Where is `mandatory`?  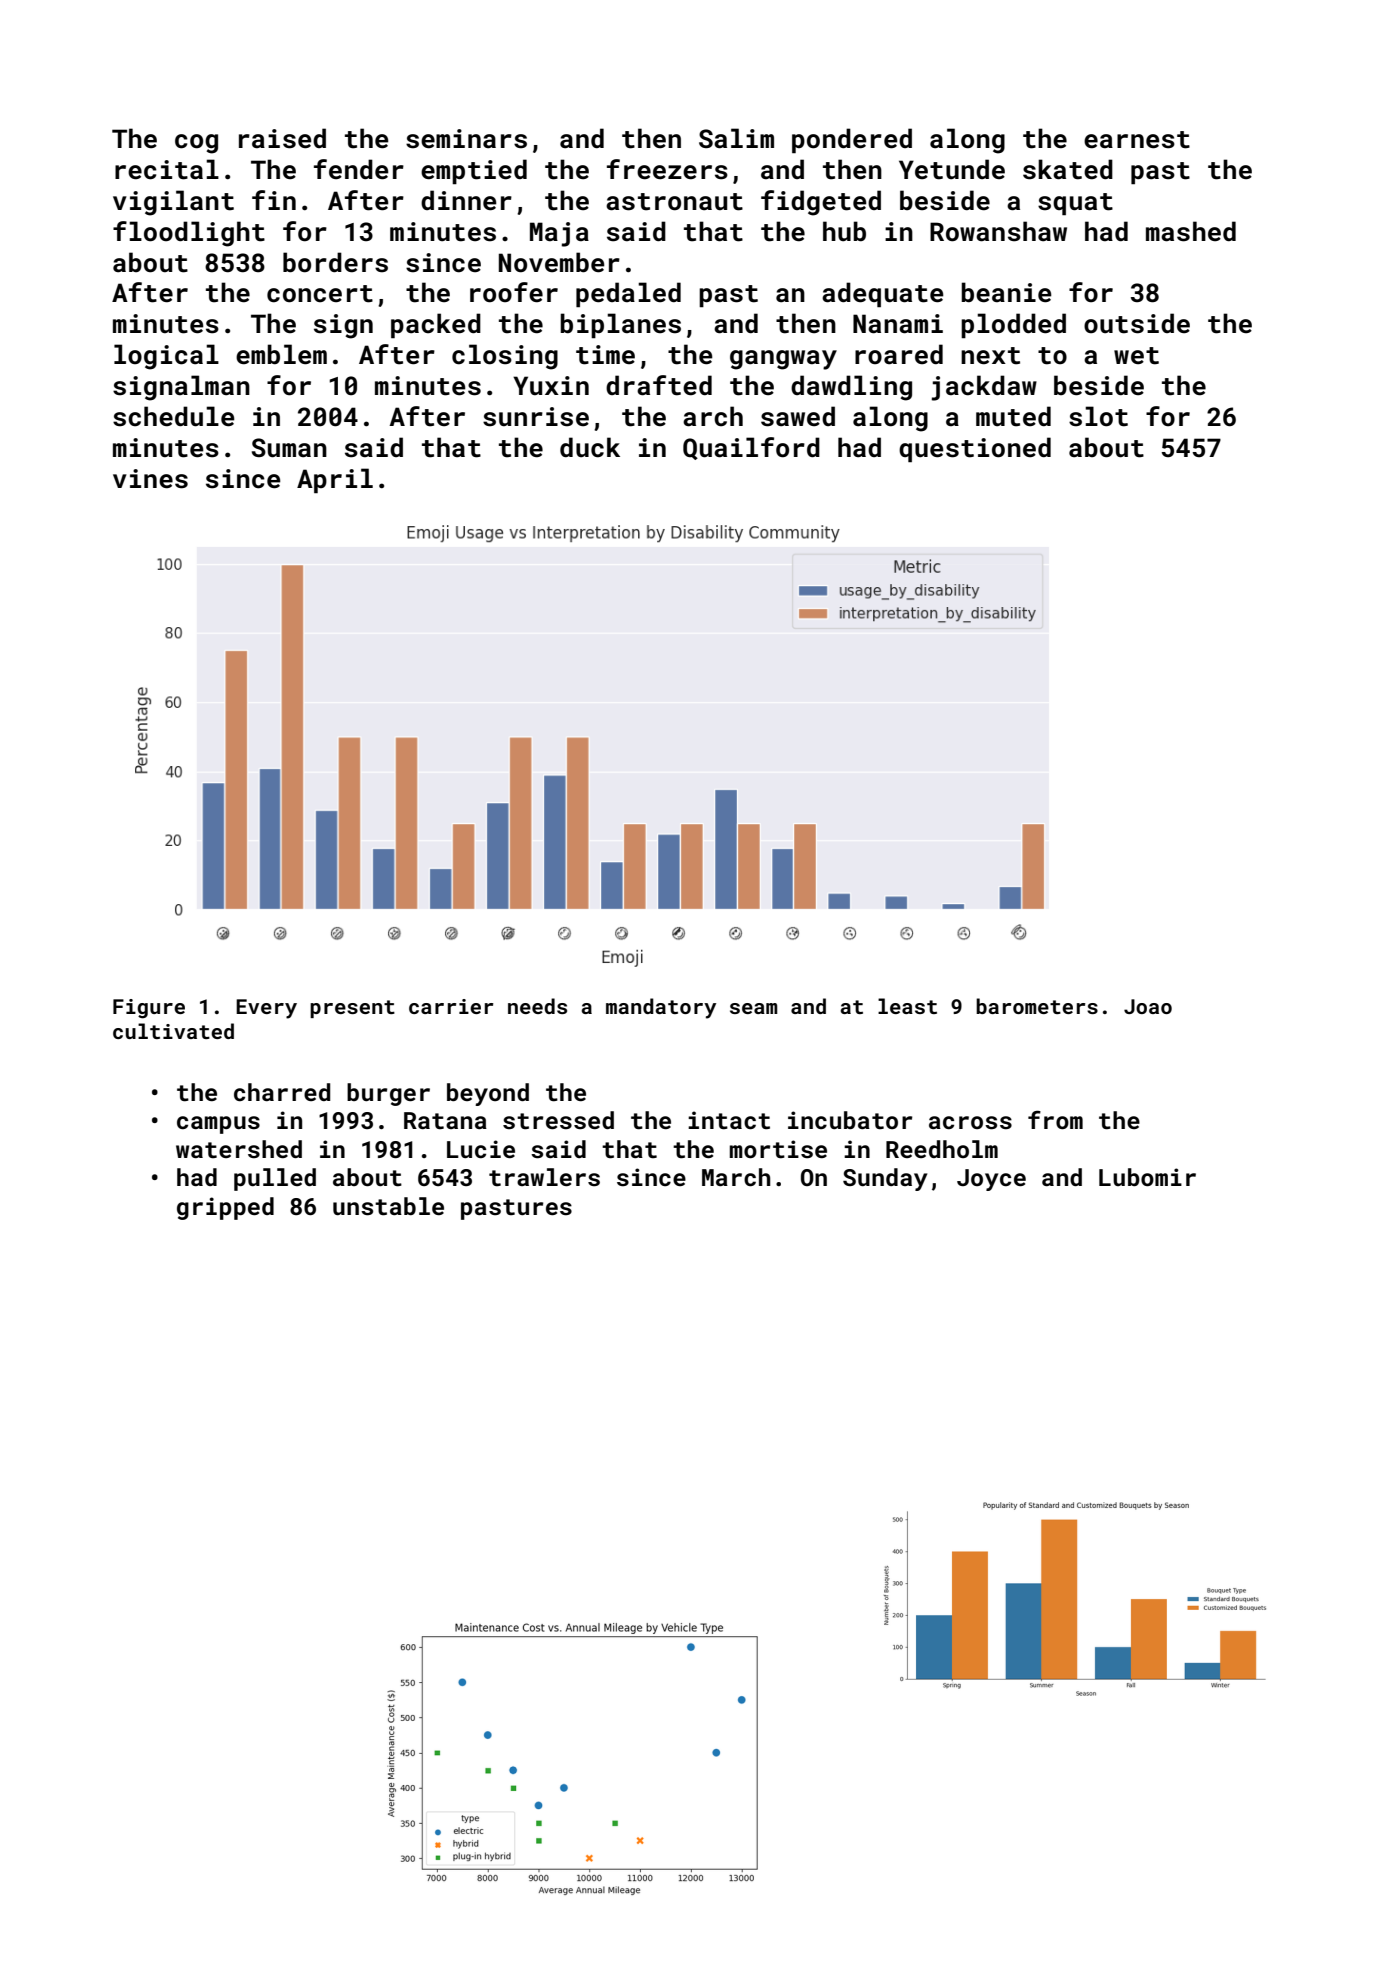 mandatory is located at coordinates (661, 1008).
